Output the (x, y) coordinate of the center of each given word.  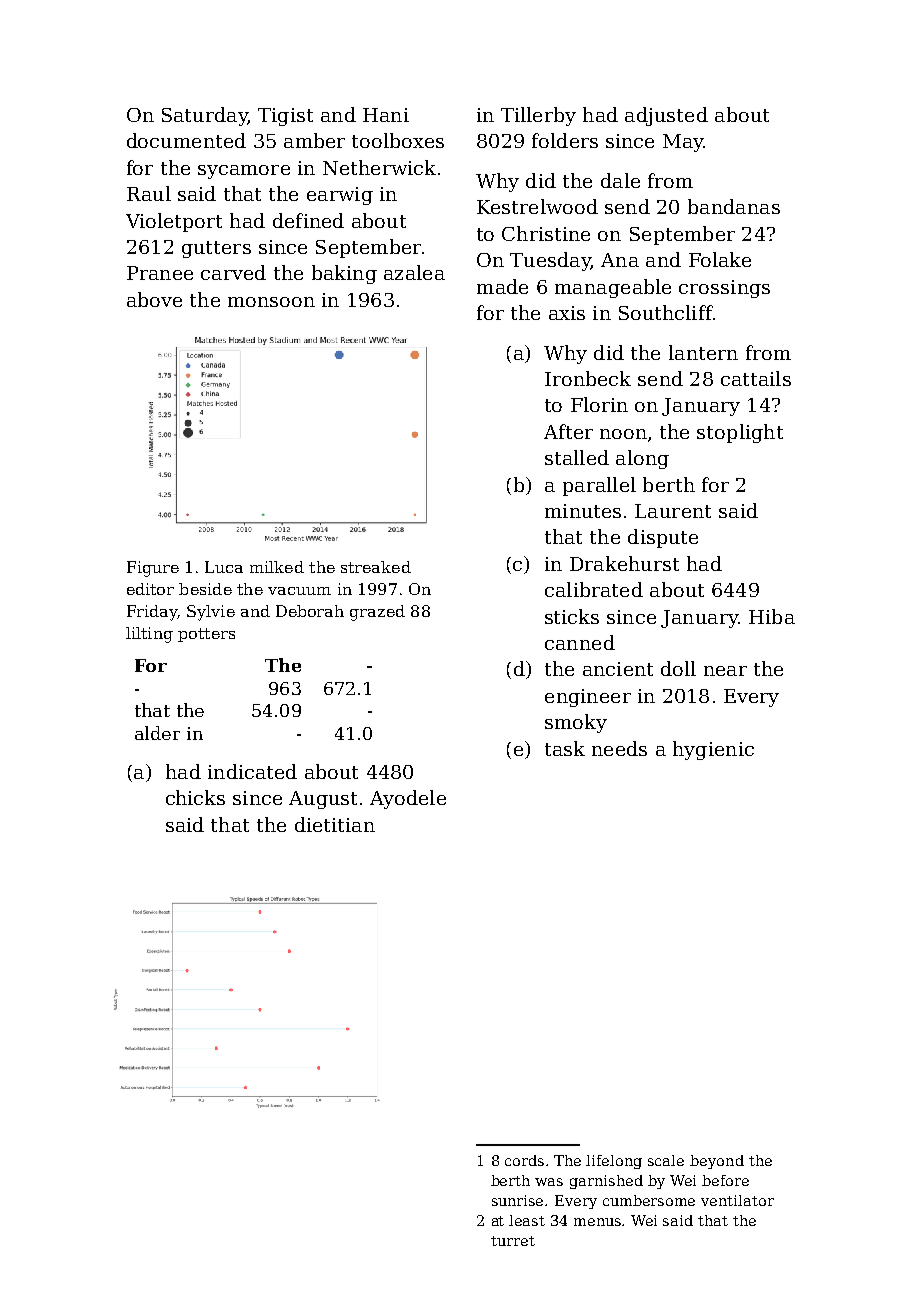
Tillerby (538, 116)
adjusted (666, 116)
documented (186, 140)
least (527, 1220)
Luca (224, 567)
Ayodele (408, 799)
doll (678, 668)
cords (524, 1160)
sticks (572, 616)
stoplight (740, 433)
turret (513, 1241)
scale (666, 1160)
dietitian (335, 824)
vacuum (299, 591)
